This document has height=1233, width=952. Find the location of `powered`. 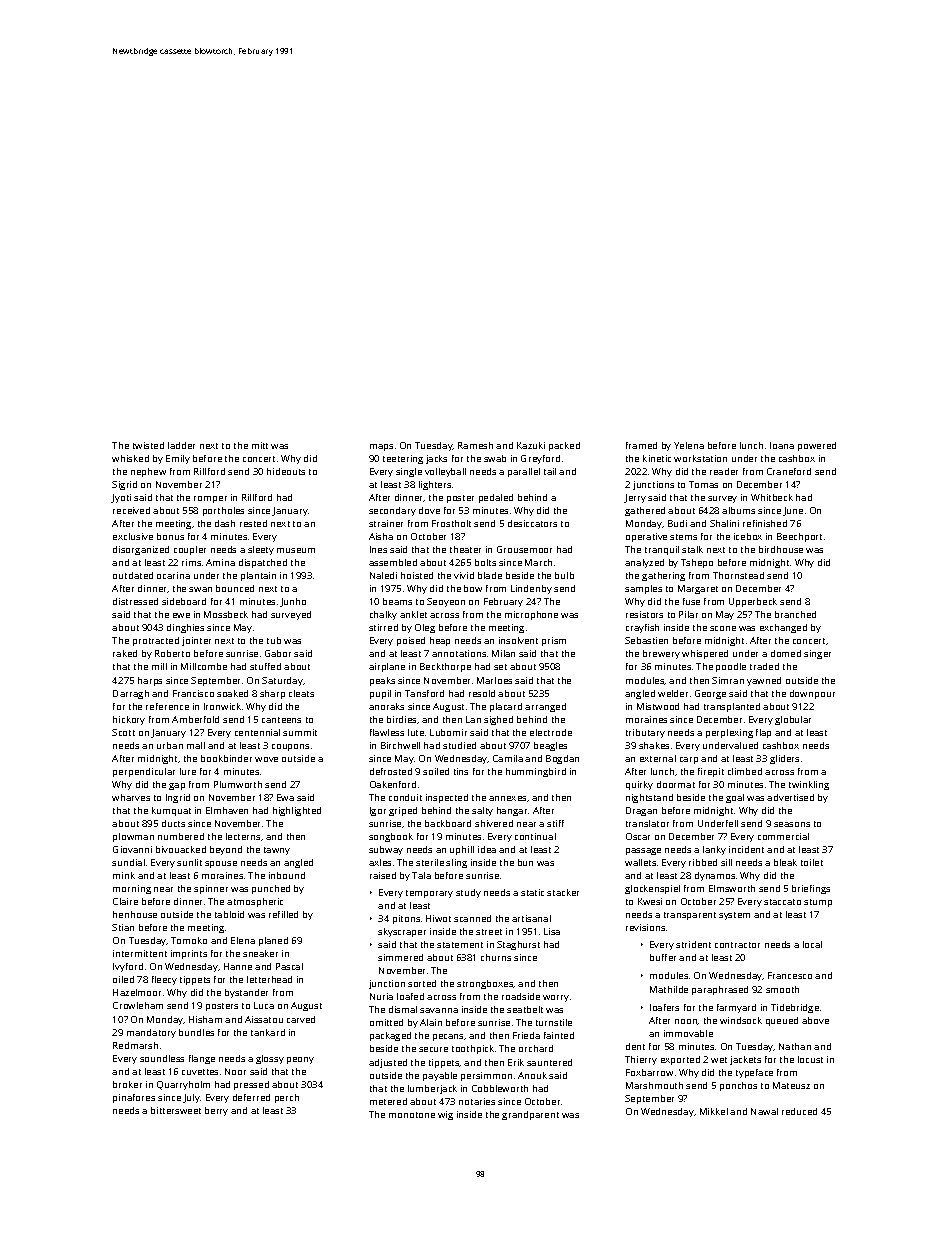

powered is located at coordinates (817, 446).
